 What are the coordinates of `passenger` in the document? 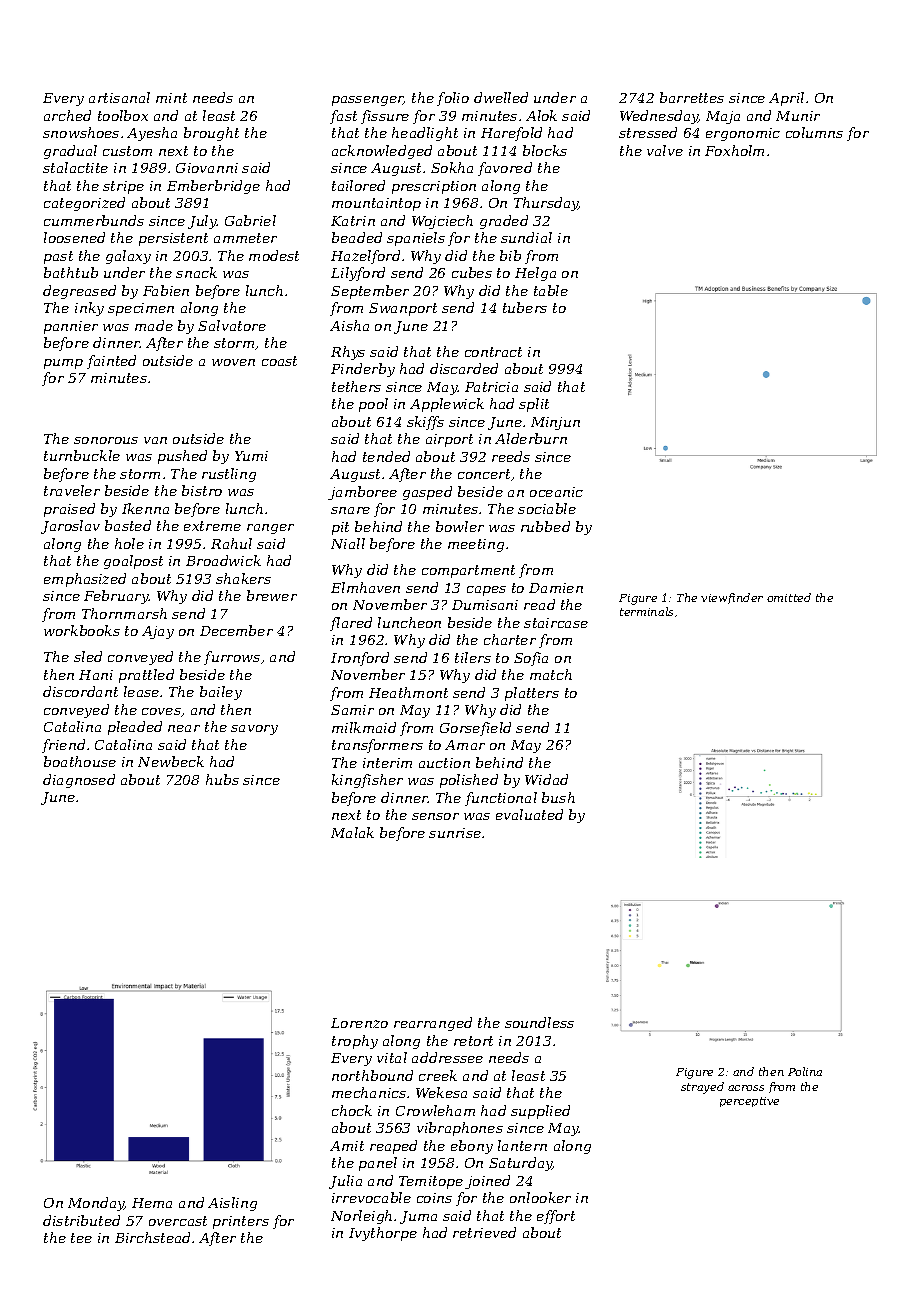 It's located at (368, 101).
